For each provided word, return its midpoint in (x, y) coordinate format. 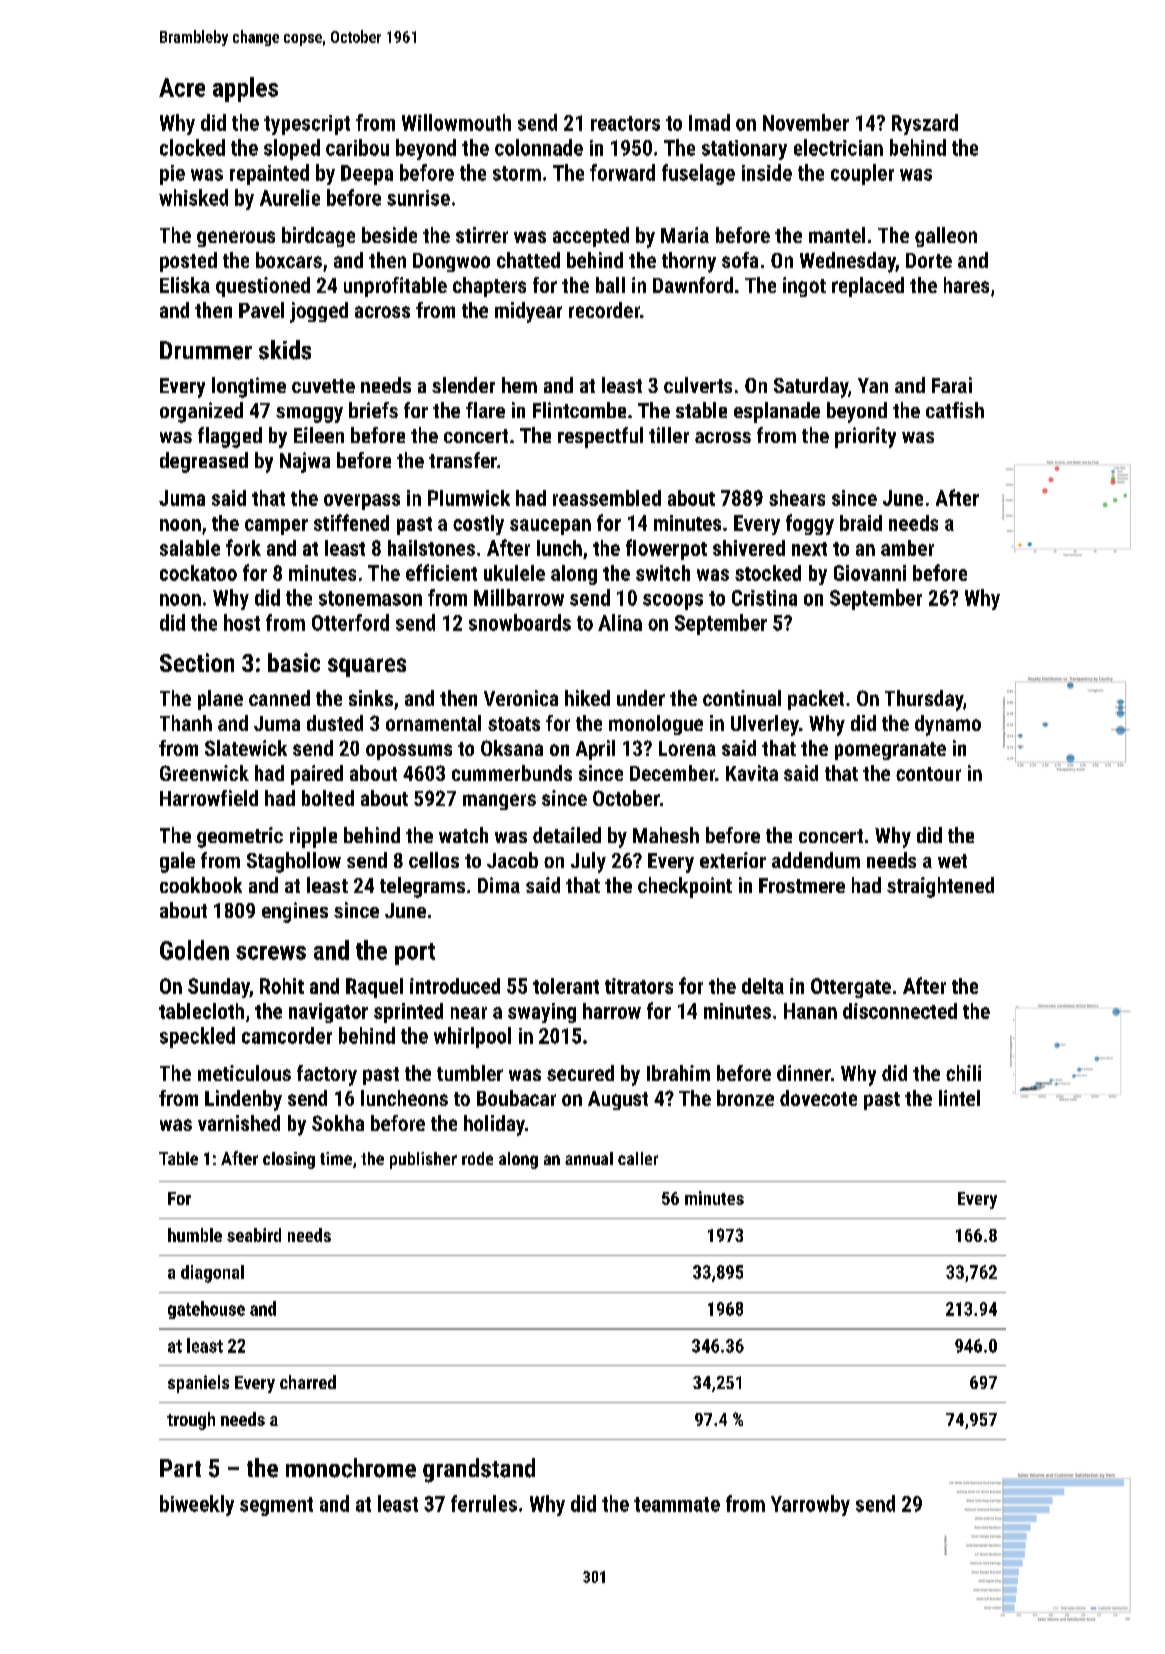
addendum (816, 860)
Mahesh (666, 835)
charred (308, 1382)
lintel (959, 1098)
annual (589, 1158)
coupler (862, 174)
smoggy (309, 415)
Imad (709, 122)
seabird (254, 1235)
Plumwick (469, 498)
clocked (192, 147)
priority (865, 437)
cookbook (201, 885)
